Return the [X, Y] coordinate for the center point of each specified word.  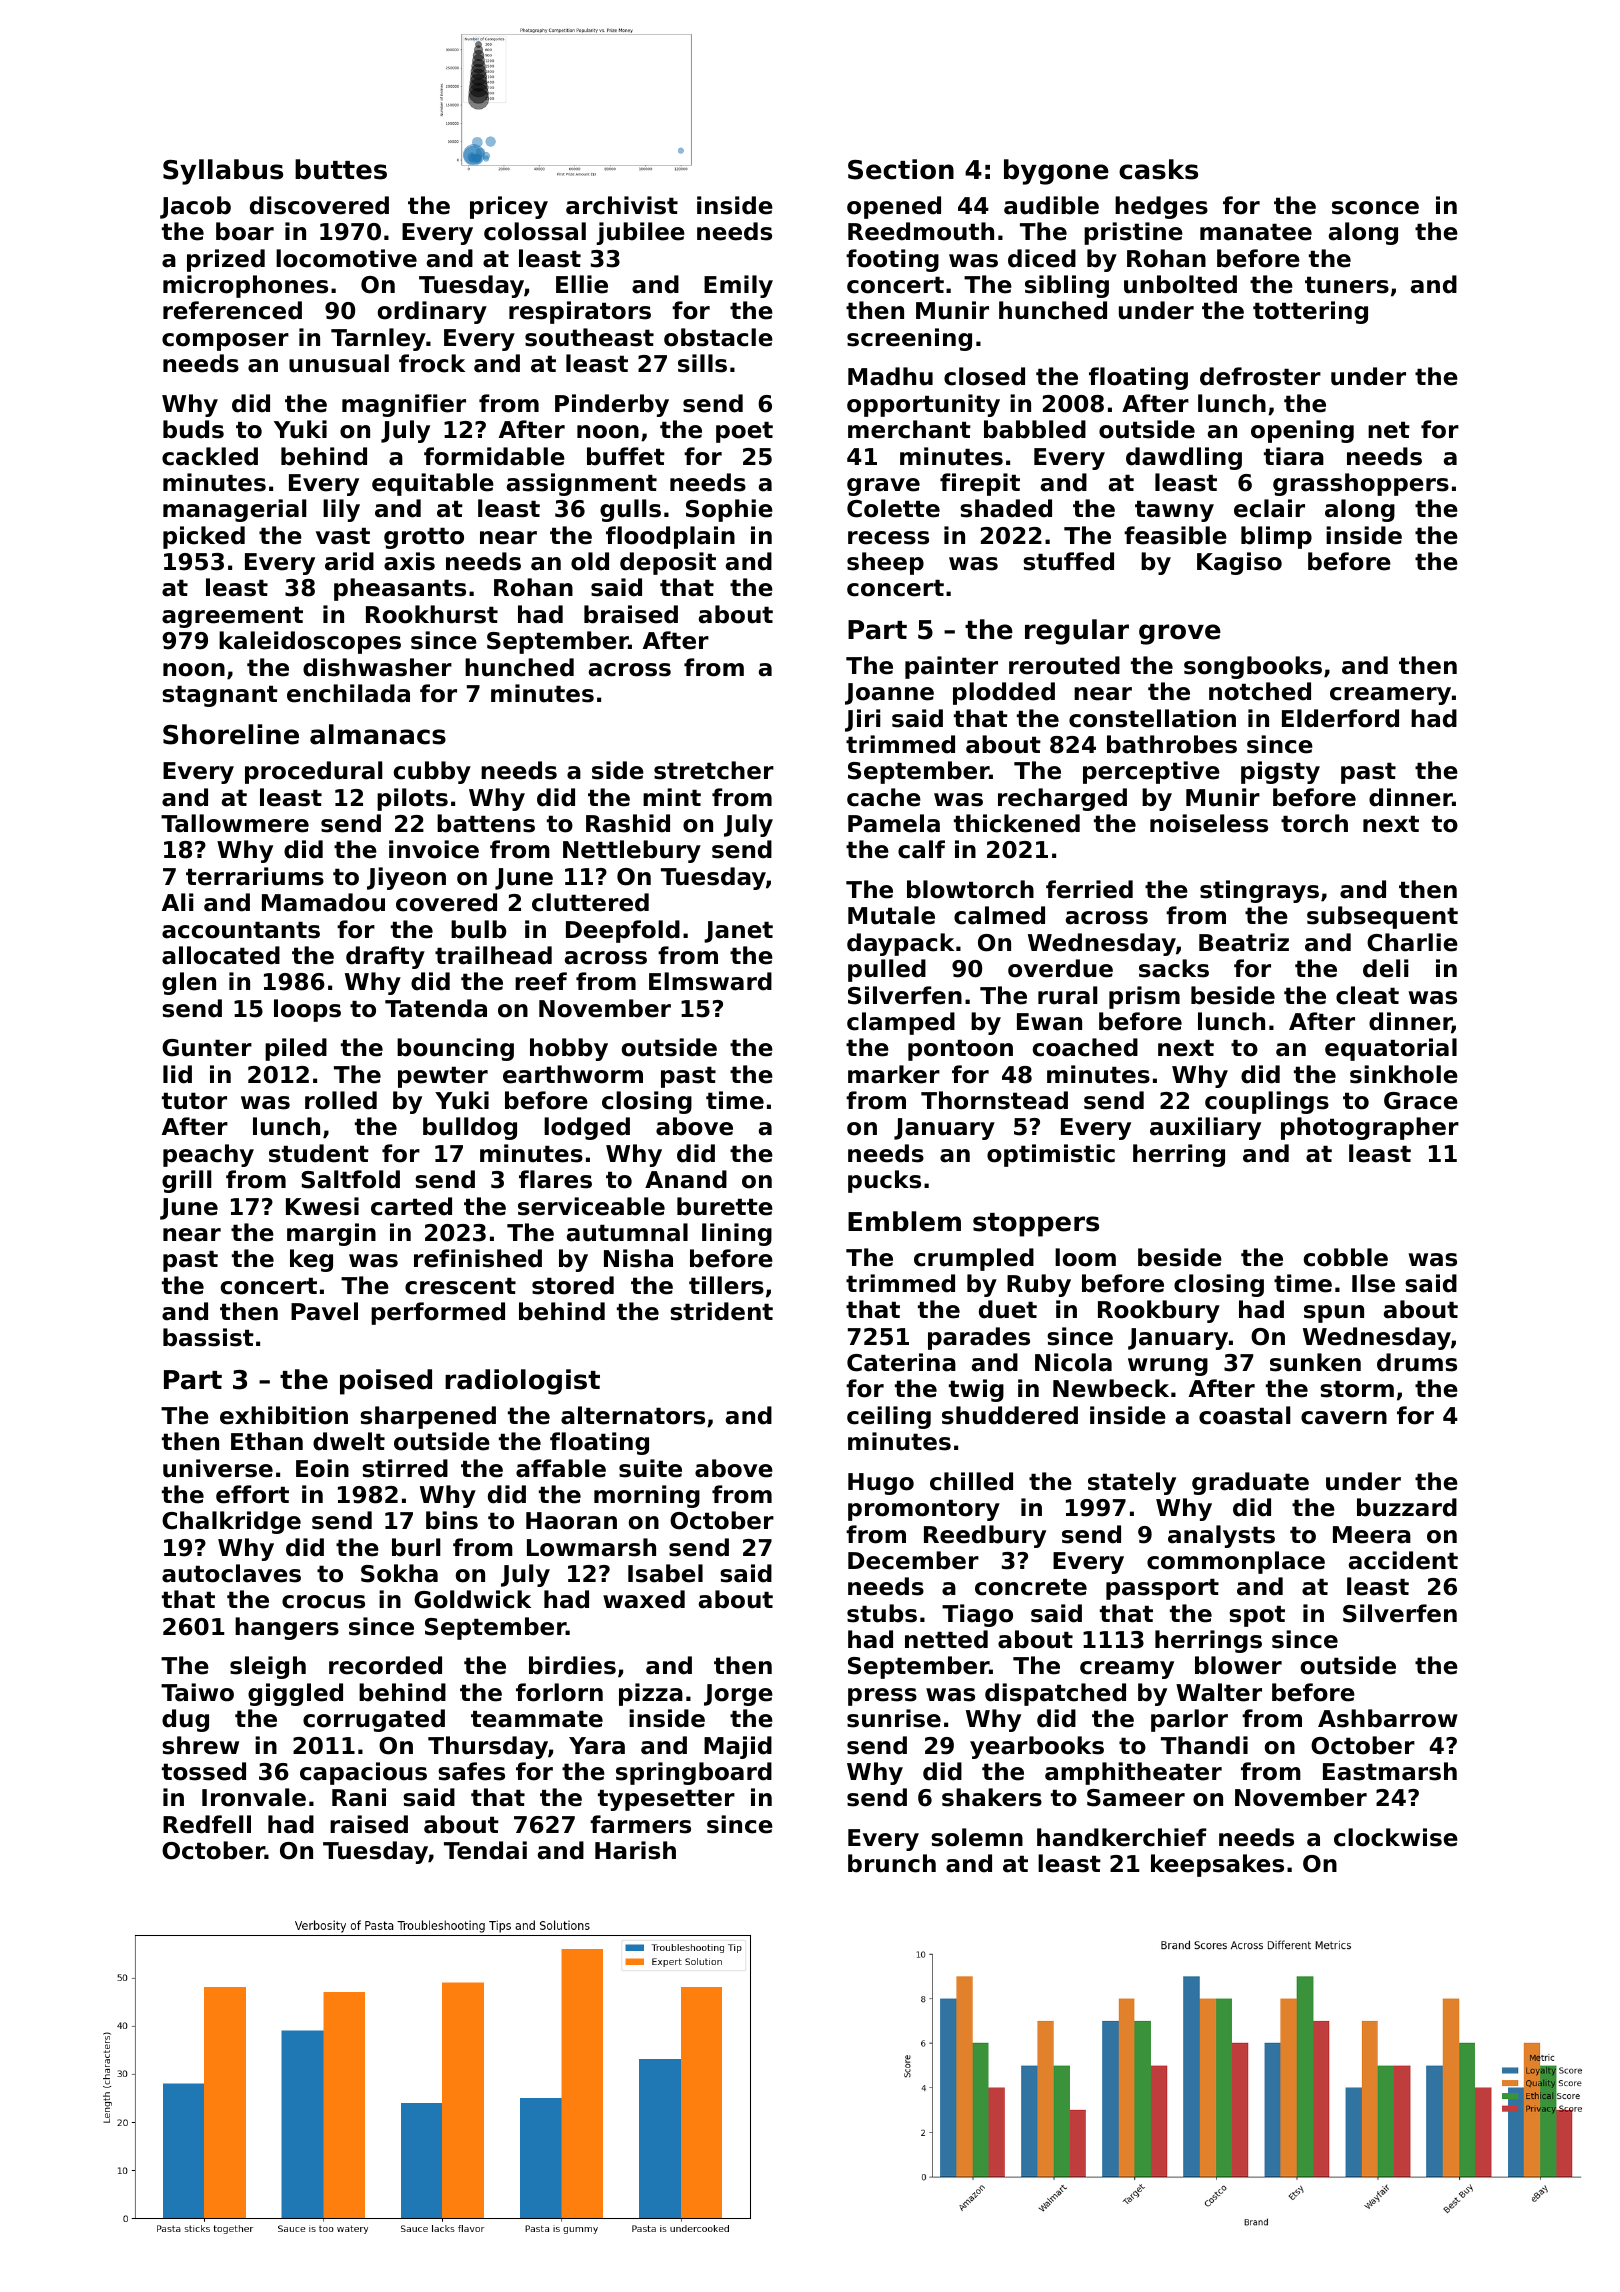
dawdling [1184, 458]
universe [218, 1468]
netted [946, 1639]
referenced [232, 310]
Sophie [729, 510]
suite [650, 1468]
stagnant [220, 696]
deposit [668, 563]
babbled [1035, 429]
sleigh [268, 1667]
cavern [1344, 1418]
